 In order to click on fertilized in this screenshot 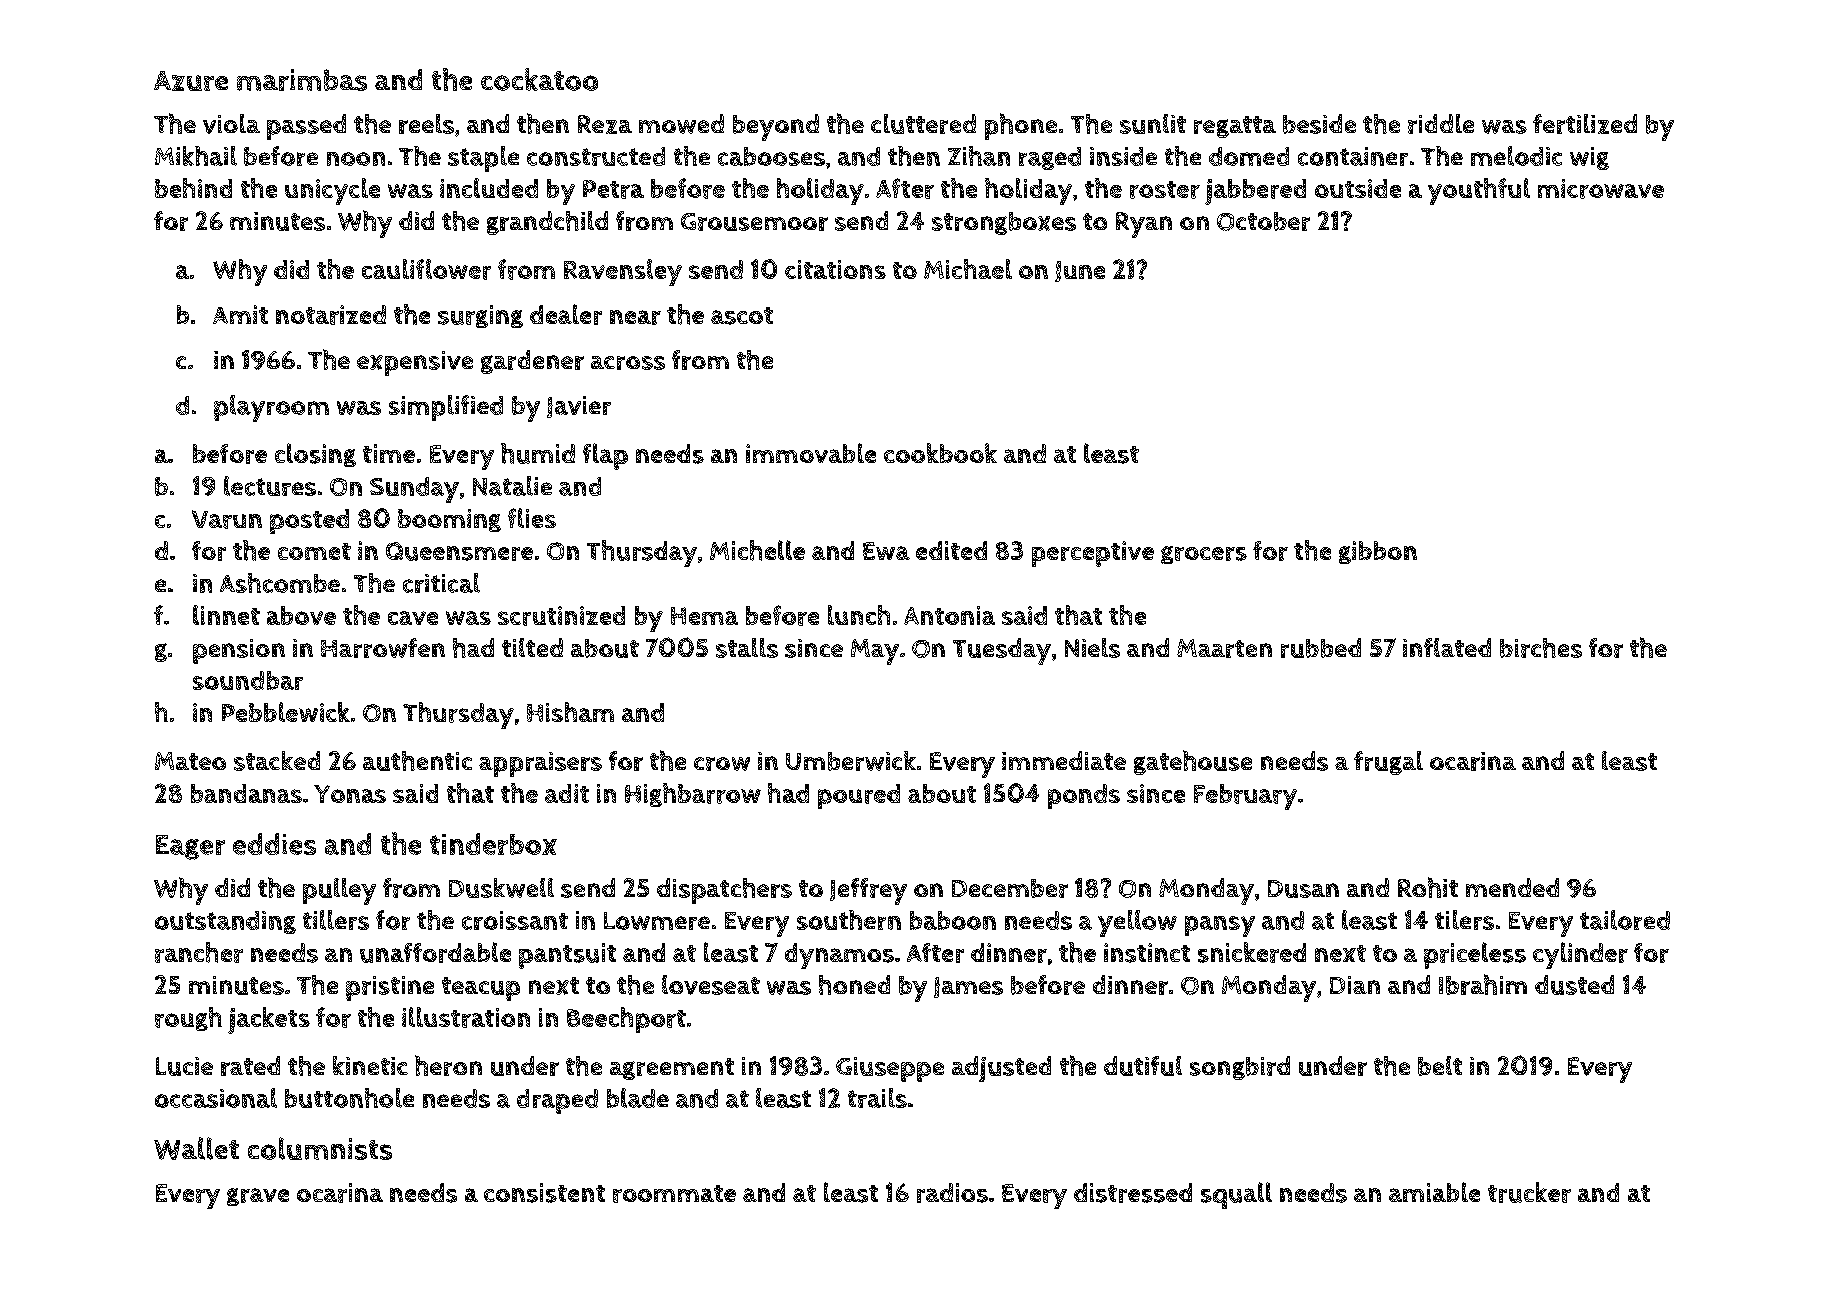, I will do `click(1585, 124)`.
